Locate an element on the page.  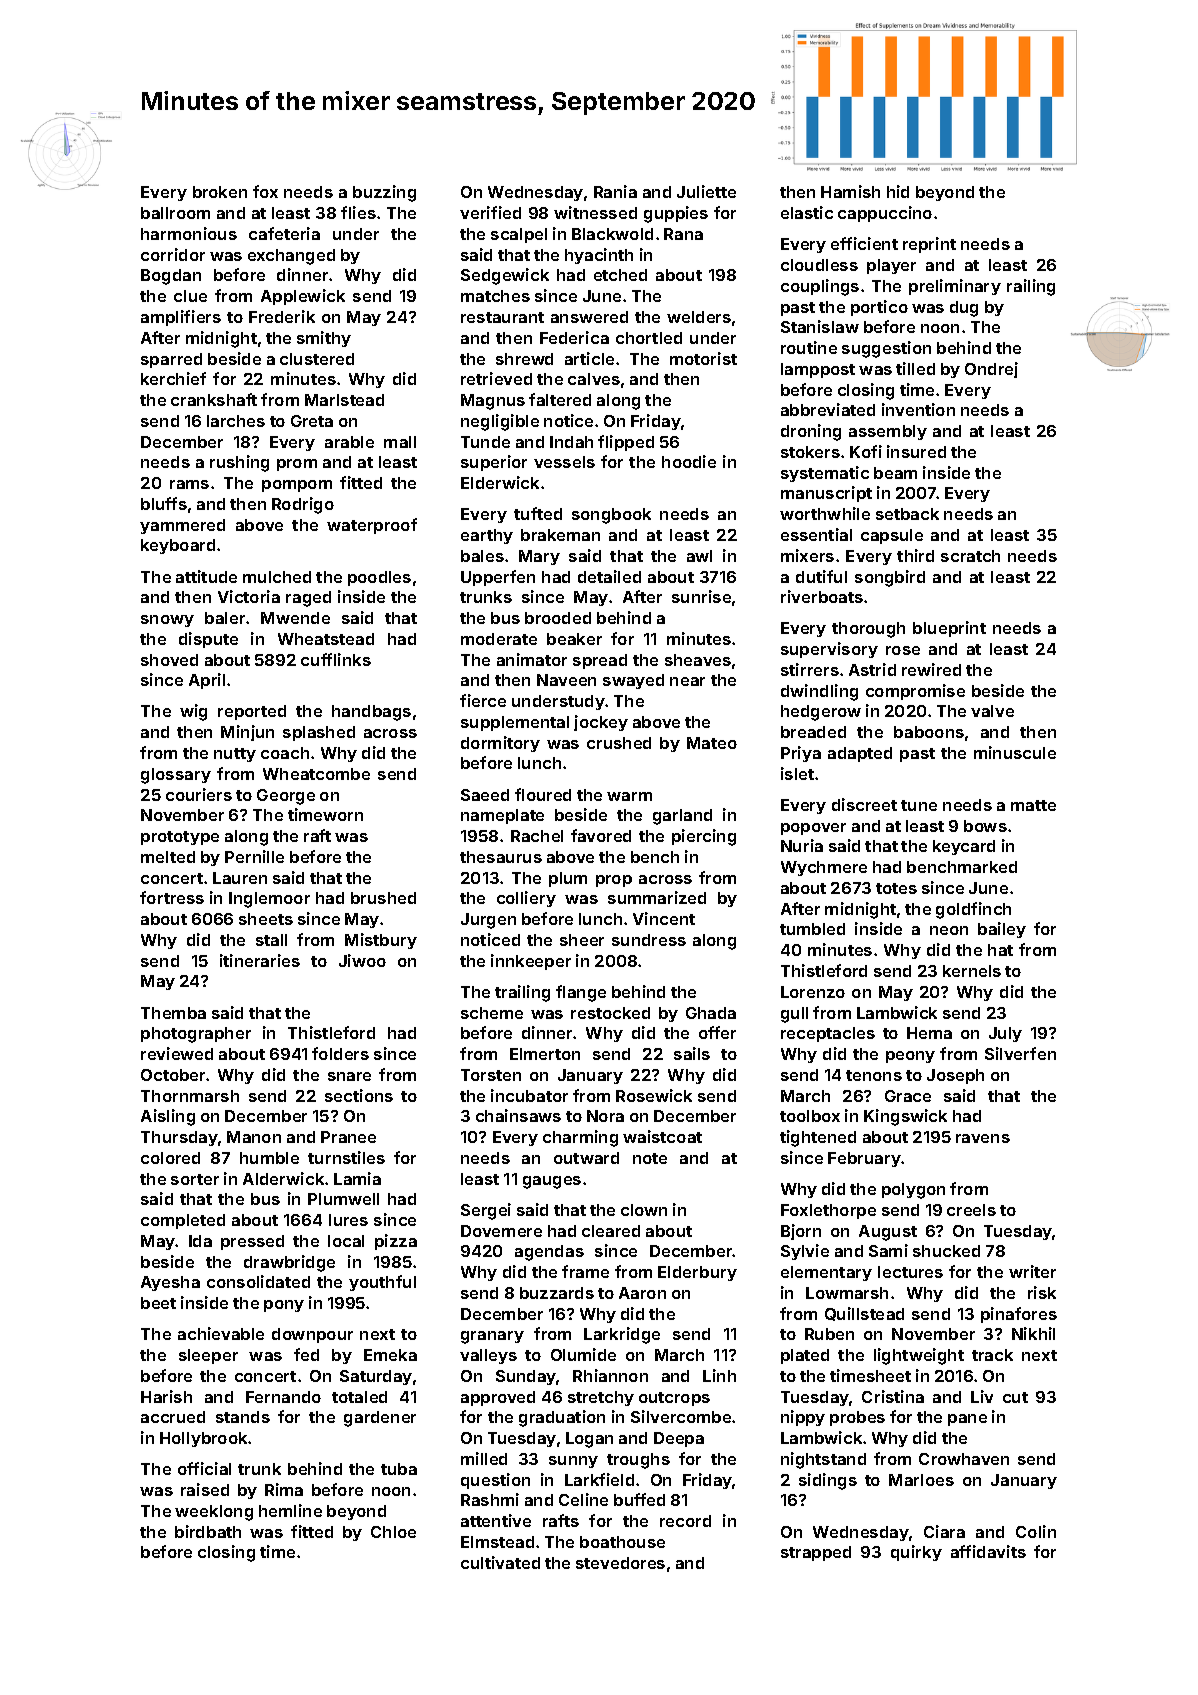
reprint is located at coordinates (929, 245).
